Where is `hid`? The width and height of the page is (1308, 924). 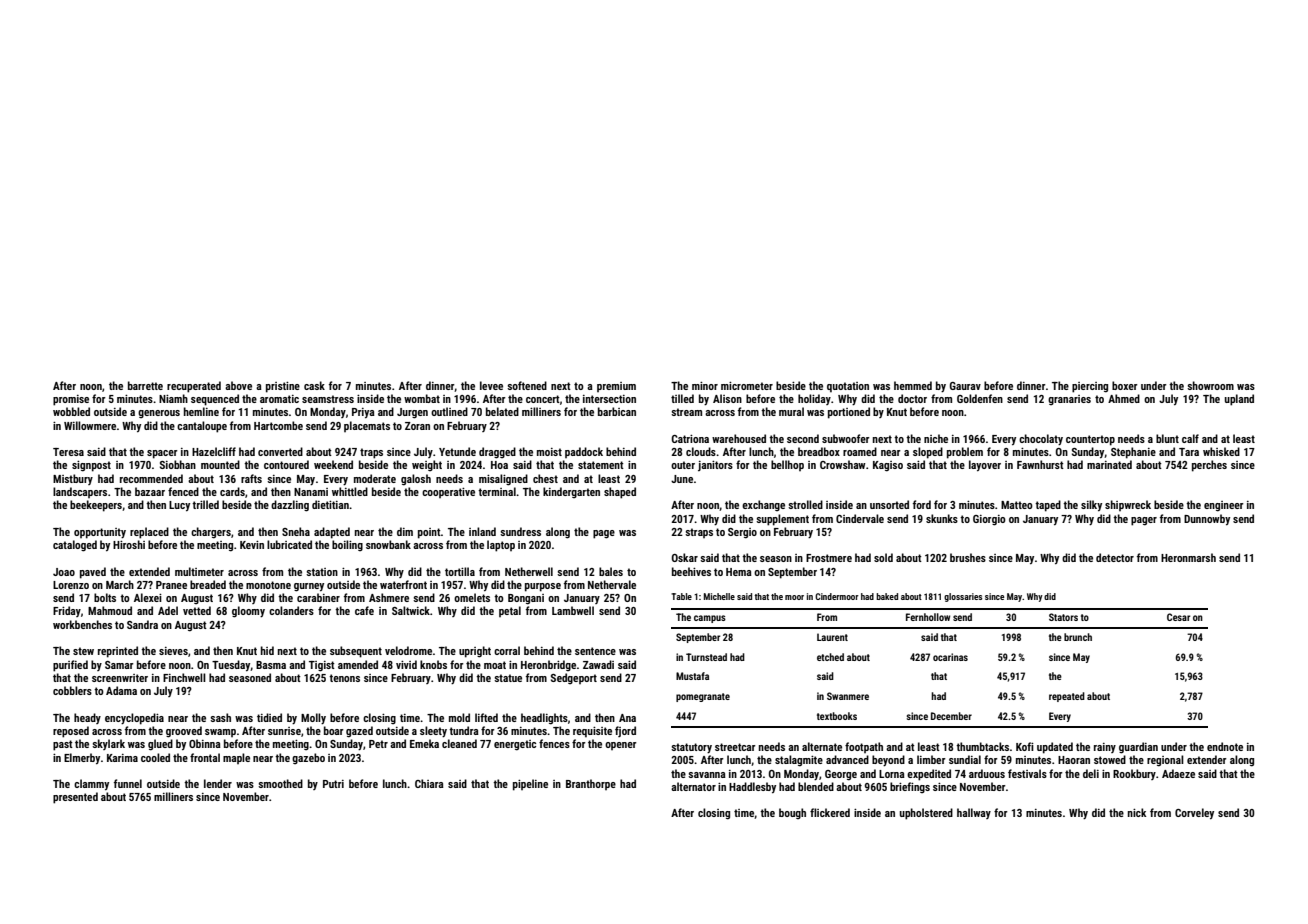 hid is located at coordinates (267, 650).
